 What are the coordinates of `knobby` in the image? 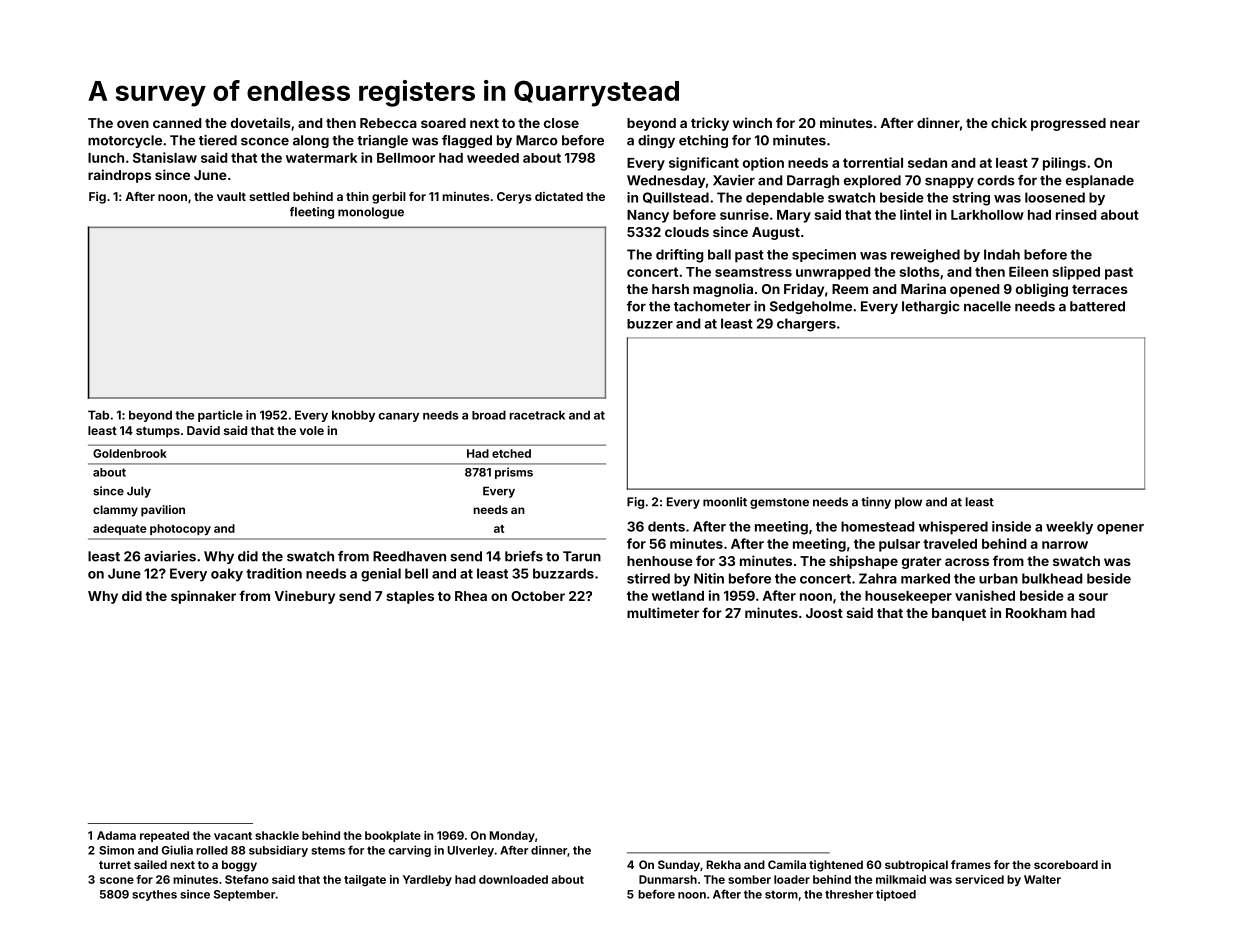 It's located at (353, 416).
